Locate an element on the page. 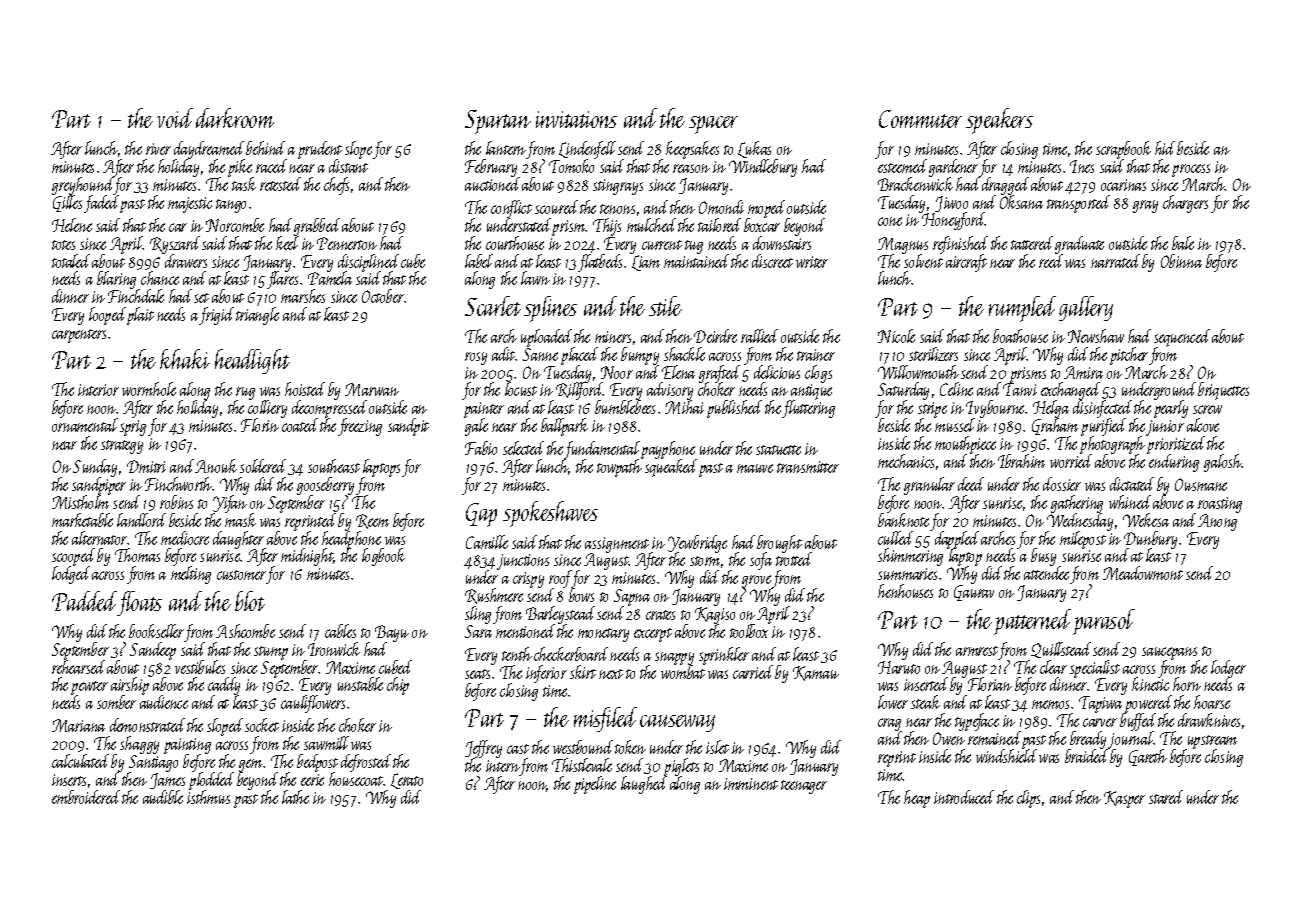 The width and height of the page is (1308, 924). Kasper is located at coordinates (1124, 799).
